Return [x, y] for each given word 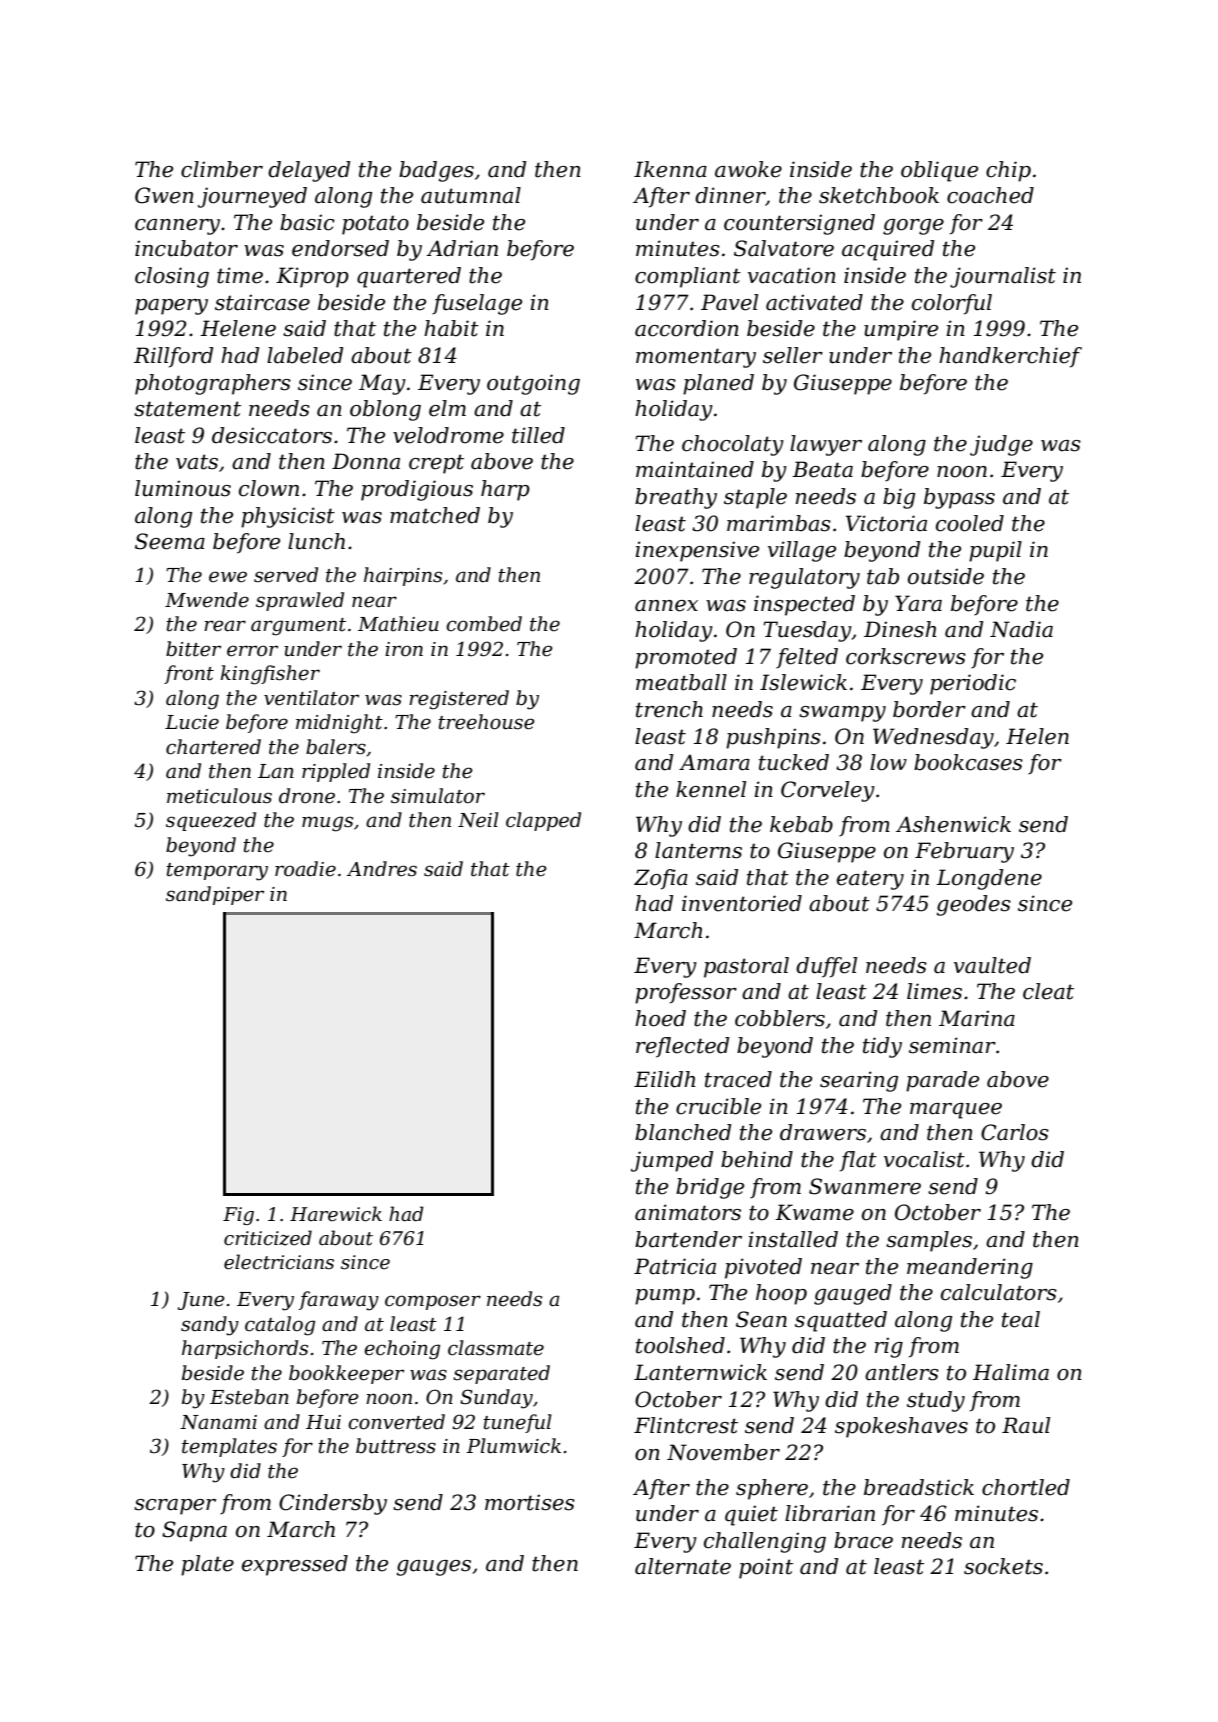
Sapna [194, 1531]
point [766, 1568]
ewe [228, 577]
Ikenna [670, 169]
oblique [939, 171]
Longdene [989, 879]
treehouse [486, 722]
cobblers [780, 1018]
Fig [238, 1216]
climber [222, 169]
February [964, 852]
